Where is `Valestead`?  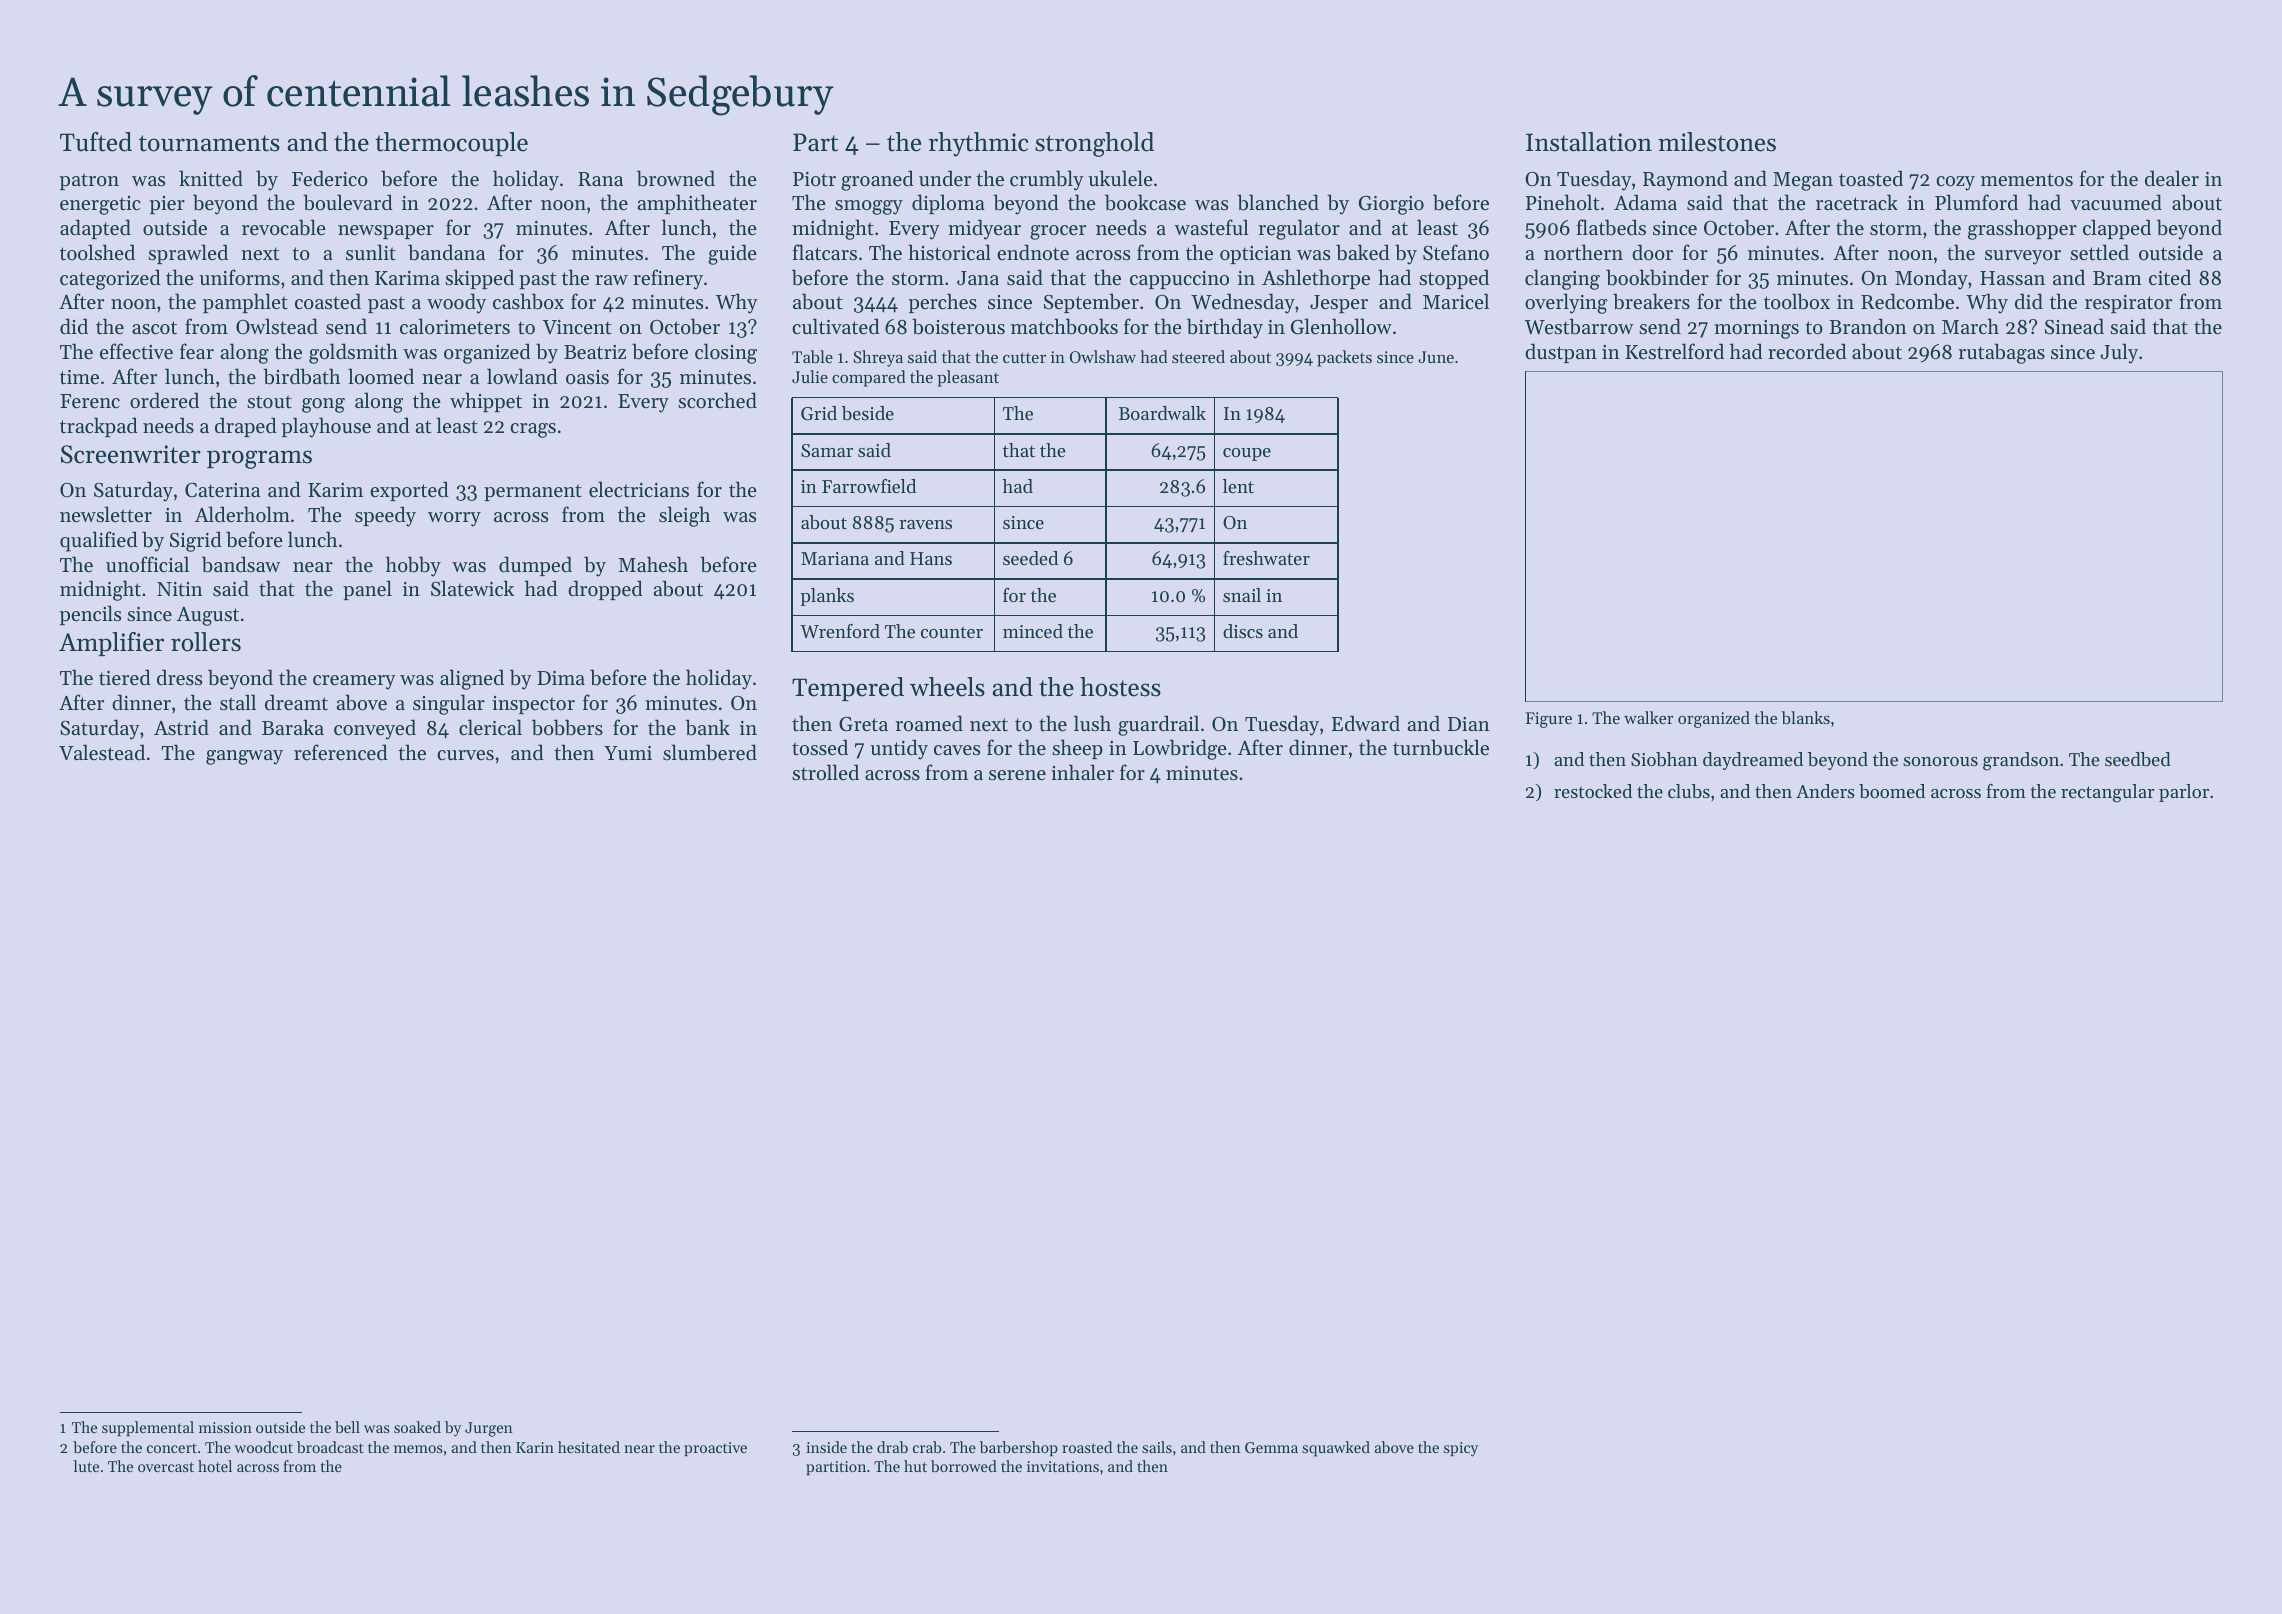
Valestead is located at coordinates (102, 752).
